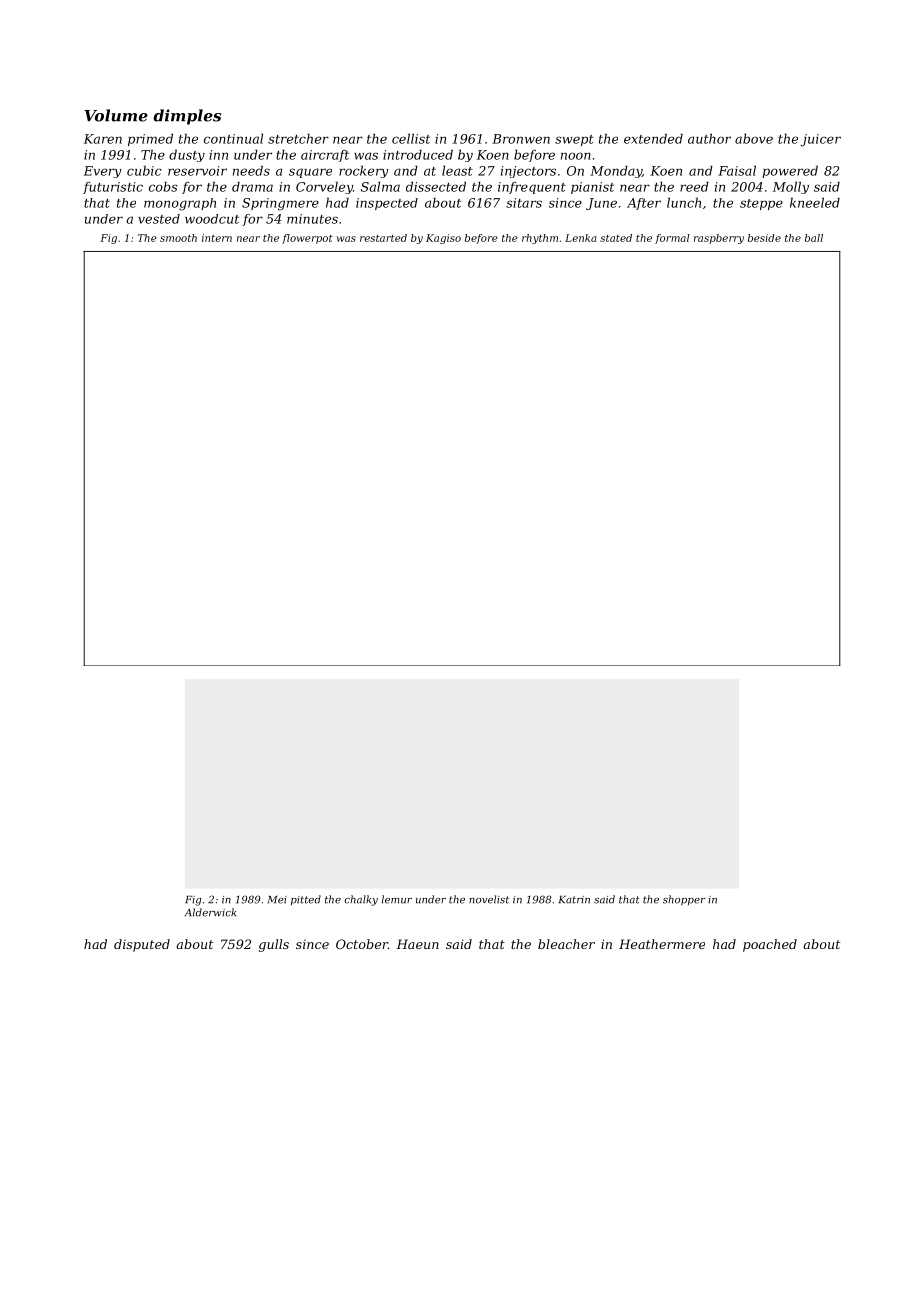 The height and width of the document is (1308, 924). What do you see at coordinates (217, 238) in the document?
I see `intern` at bounding box center [217, 238].
